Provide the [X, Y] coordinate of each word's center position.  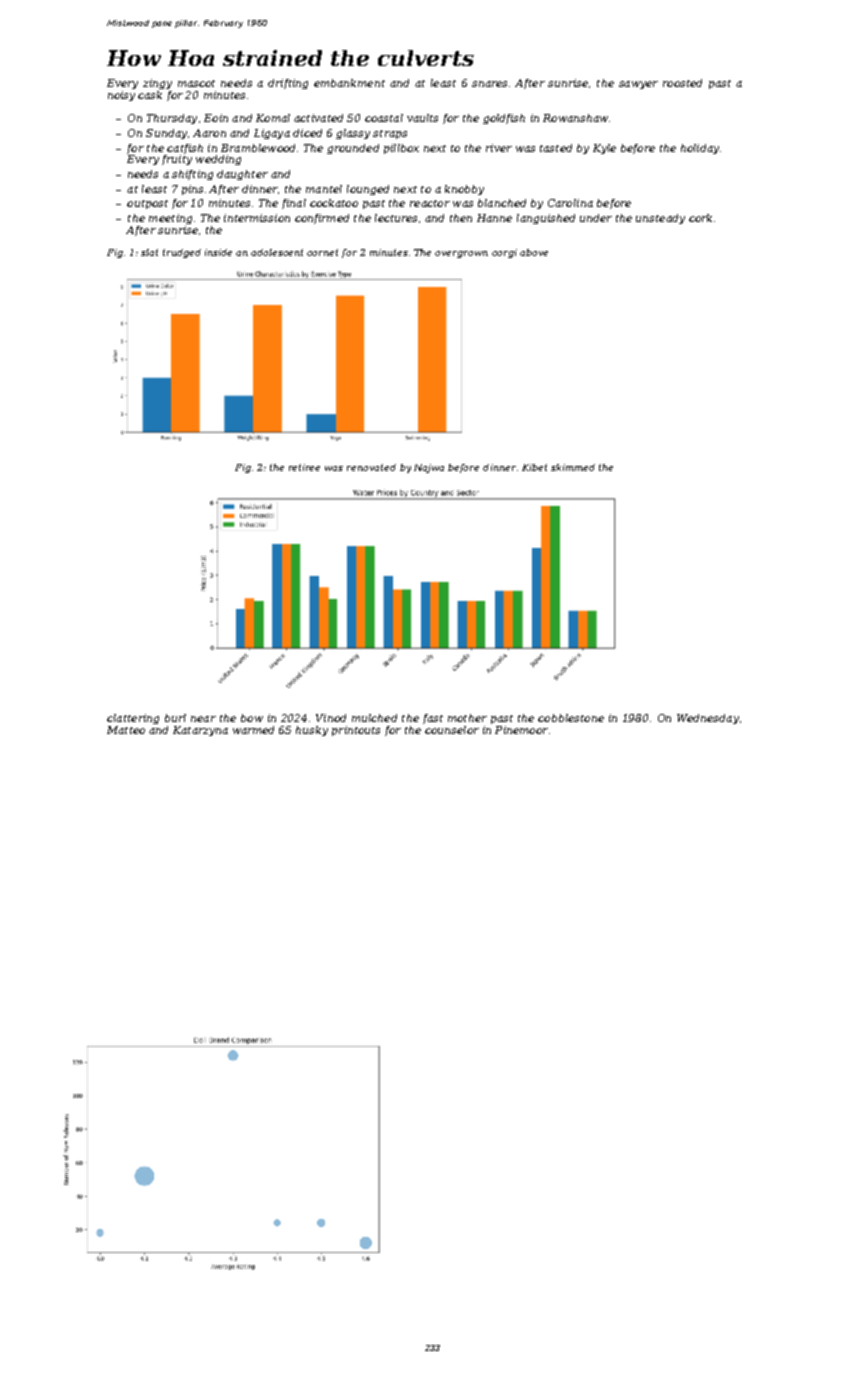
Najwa [429, 468]
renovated [371, 467]
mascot [196, 83]
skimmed [573, 467]
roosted [682, 83]
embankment [349, 83]
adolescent [277, 252]
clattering [133, 719]
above [534, 252]
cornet [322, 252]
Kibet [534, 467]
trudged [182, 253]
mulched [374, 718]
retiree [304, 467]
